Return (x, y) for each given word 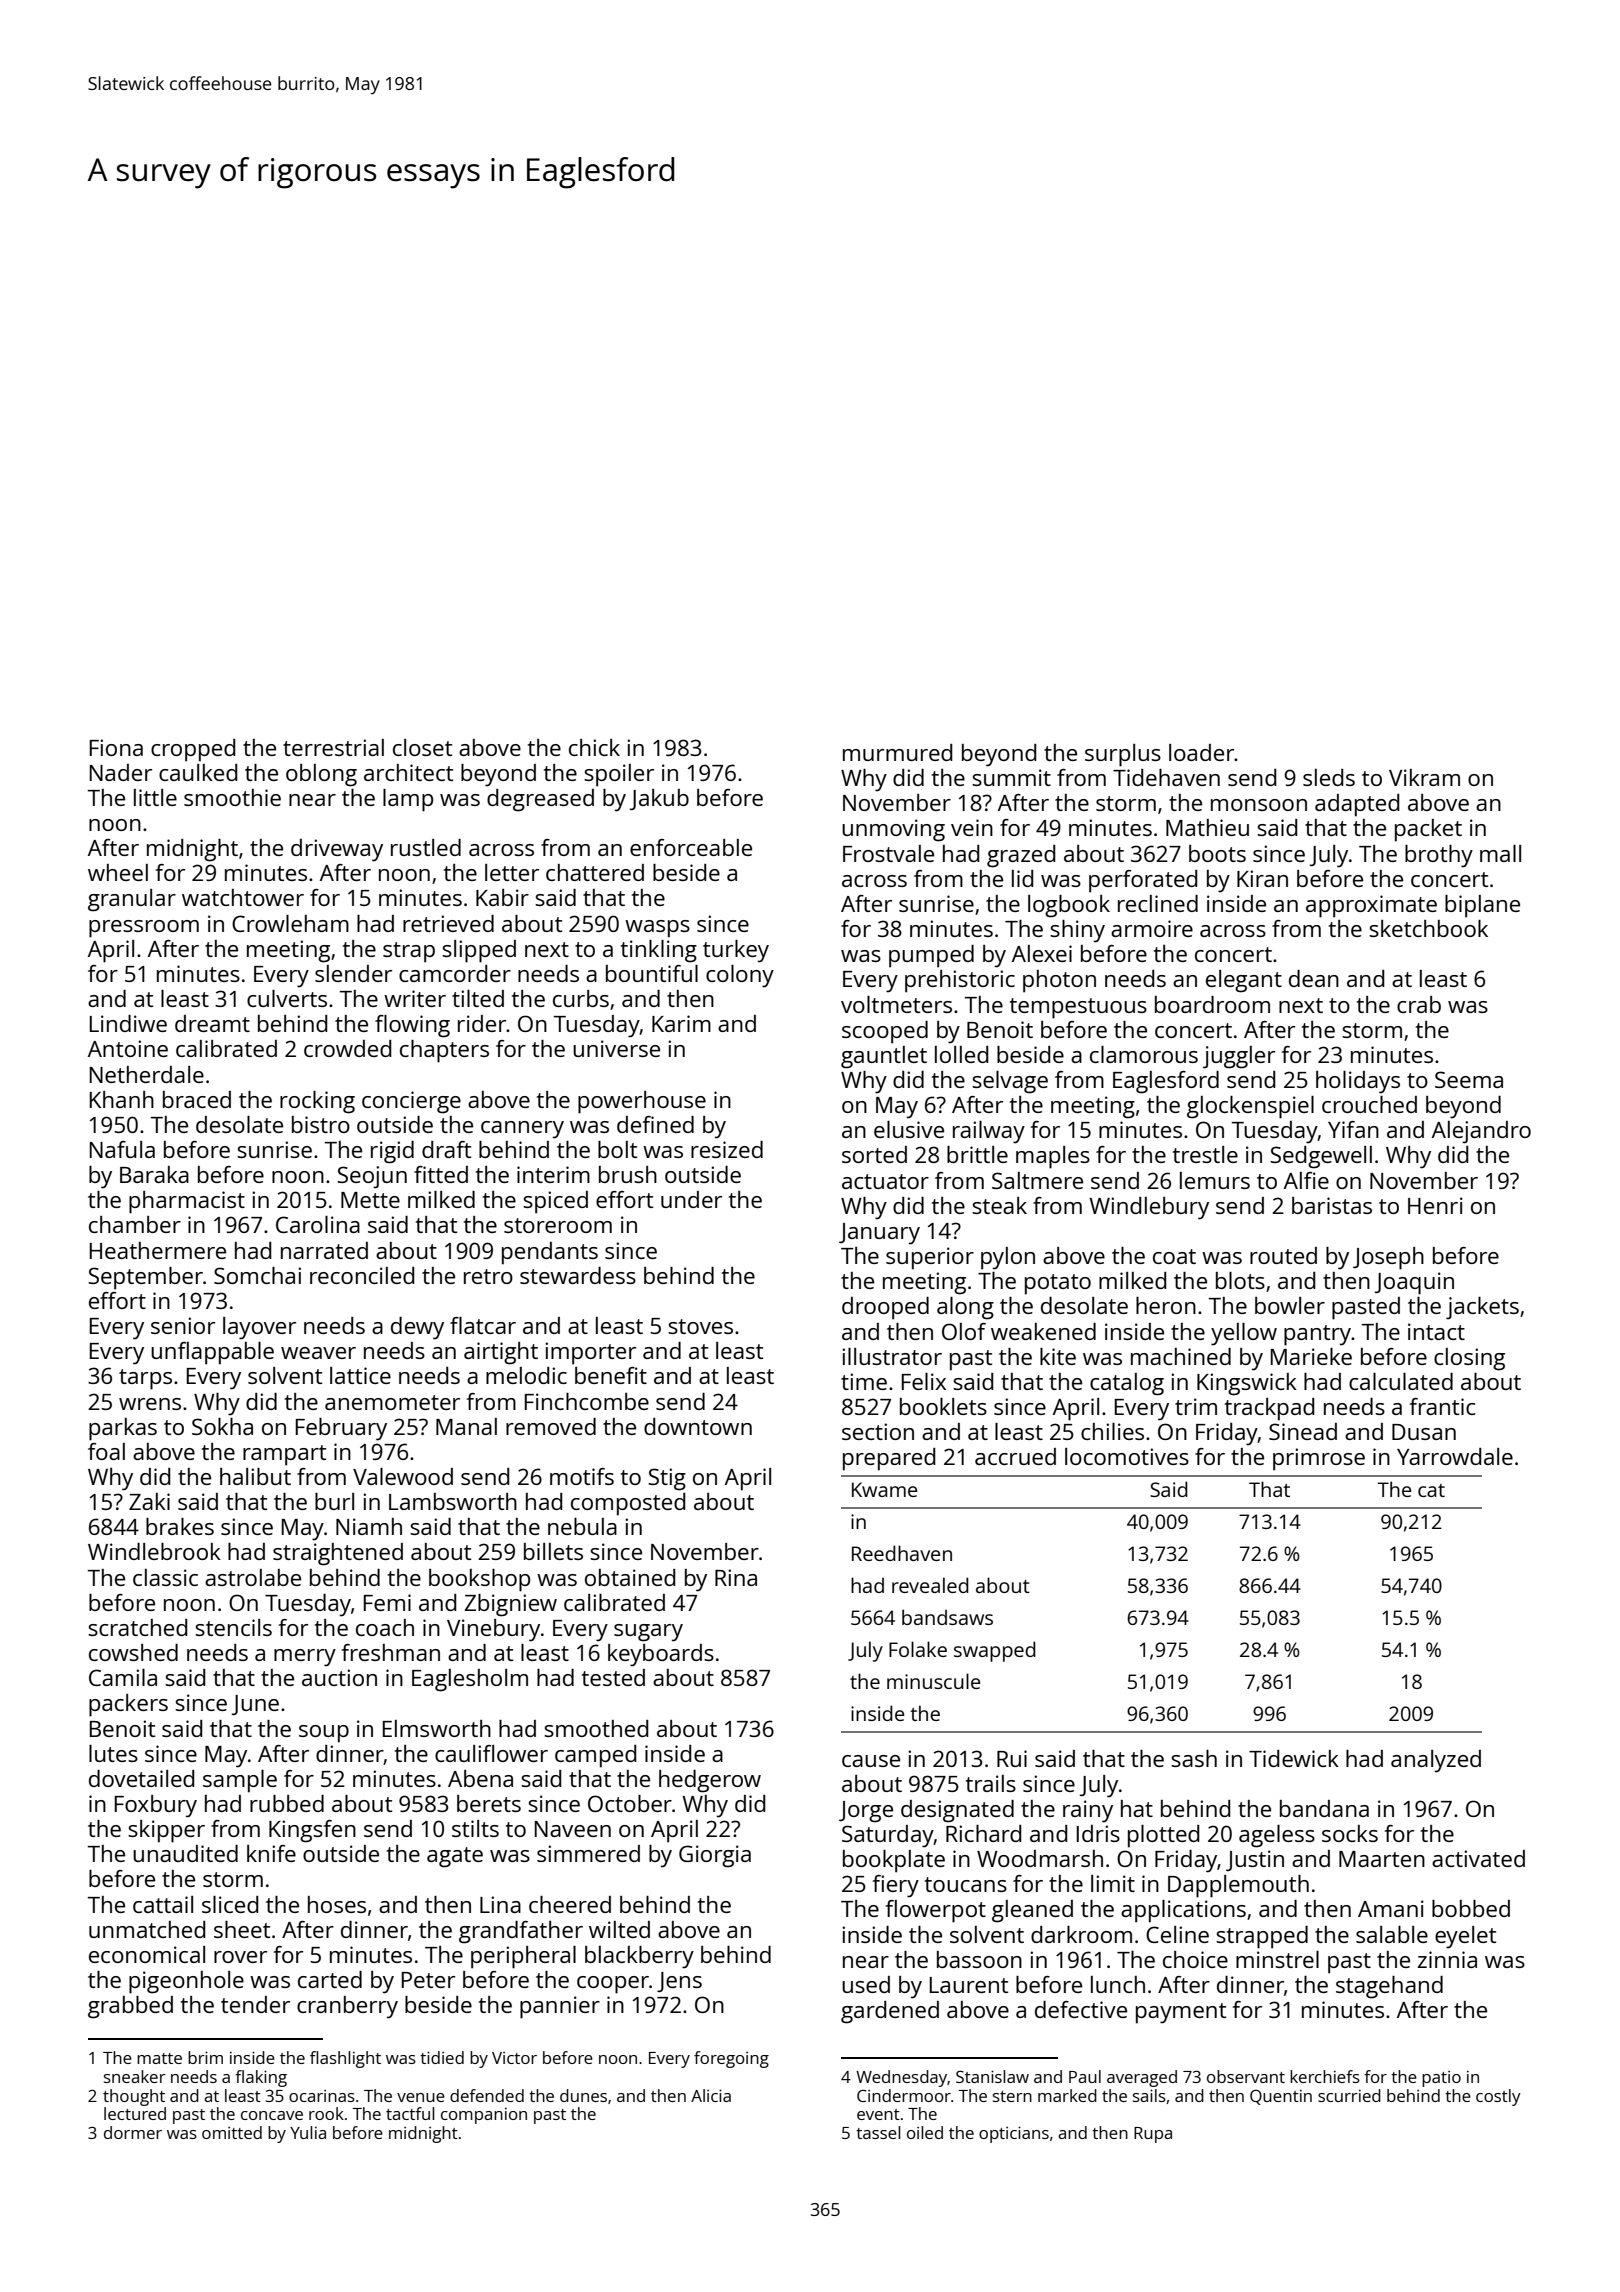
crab (1419, 1004)
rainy (1088, 1811)
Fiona (116, 747)
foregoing (731, 2059)
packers (128, 1705)
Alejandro (1481, 1132)
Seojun (372, 1177)
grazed (1021, 856)
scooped (885, 1032)
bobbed (1471, 1908)
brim (205, 2057)
